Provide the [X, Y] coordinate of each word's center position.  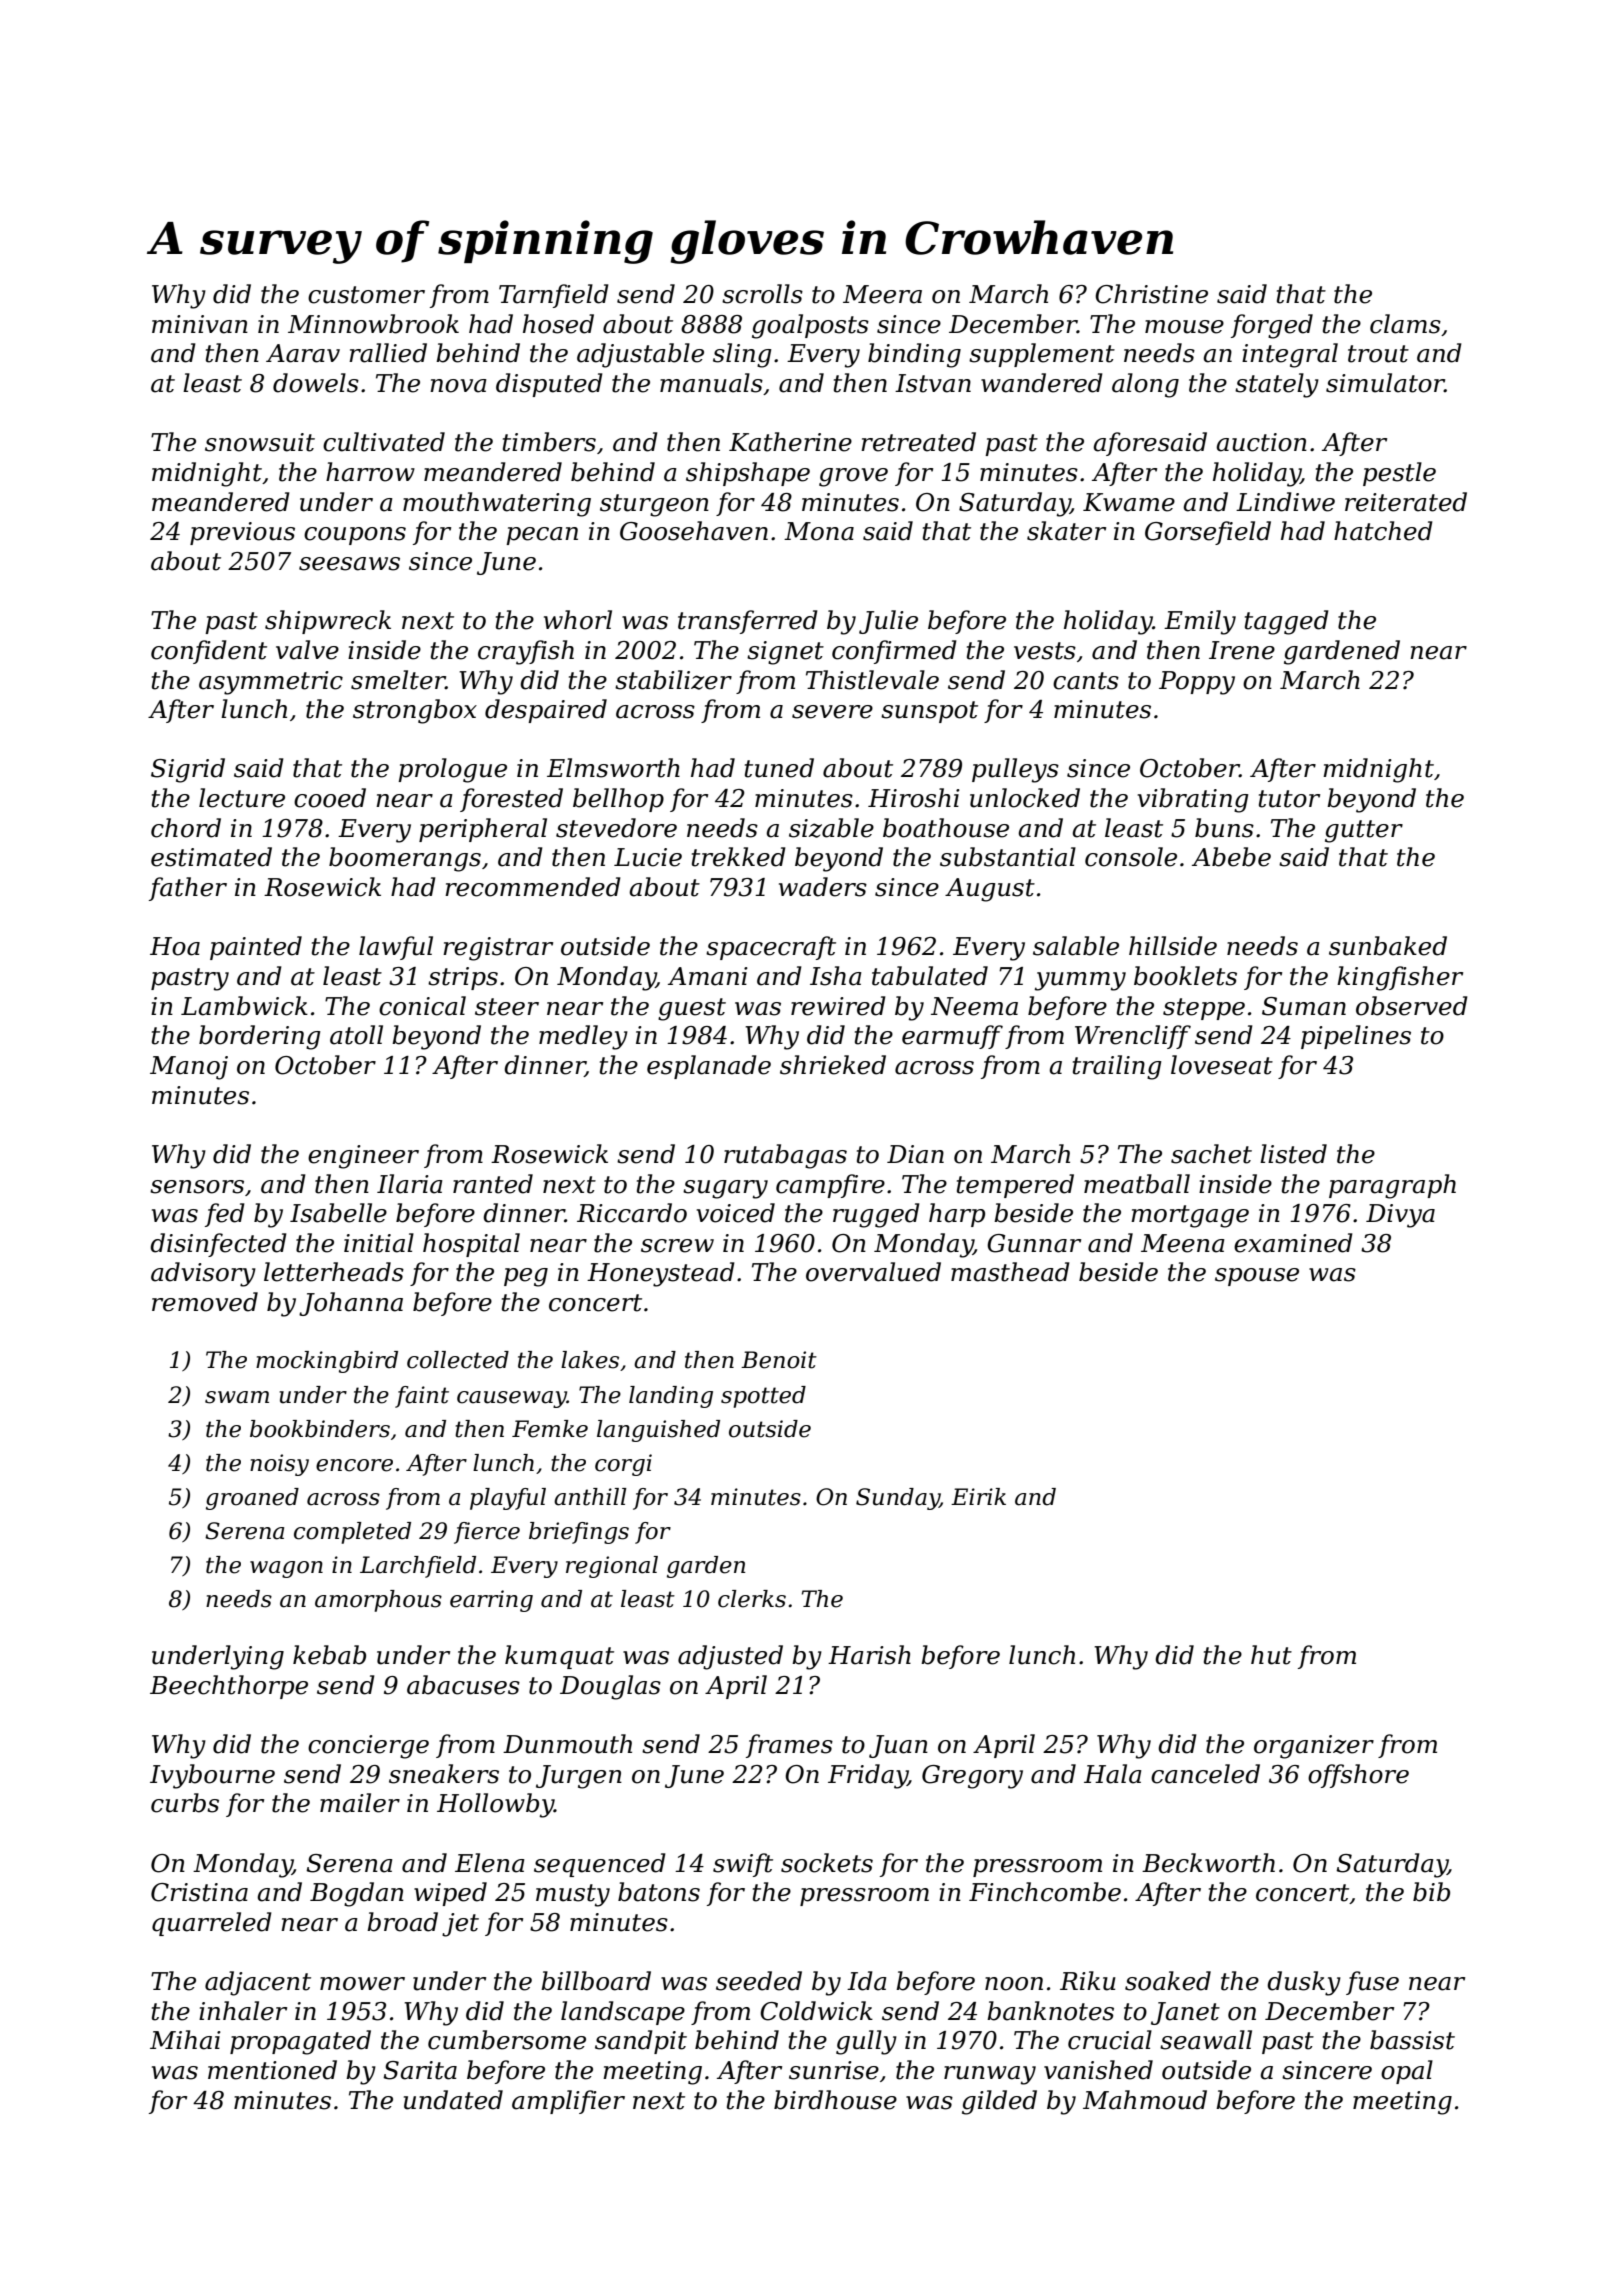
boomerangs [405, 859]
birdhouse [835, 2100]
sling [742, 355]
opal [1407, 2072]
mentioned [272, 2070]
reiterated [1406, 502]
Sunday [898, 1499]
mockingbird [327, 1362]
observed [1412, 1006]
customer [366, 295]
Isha [836, 976]
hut [1271, 1655]
